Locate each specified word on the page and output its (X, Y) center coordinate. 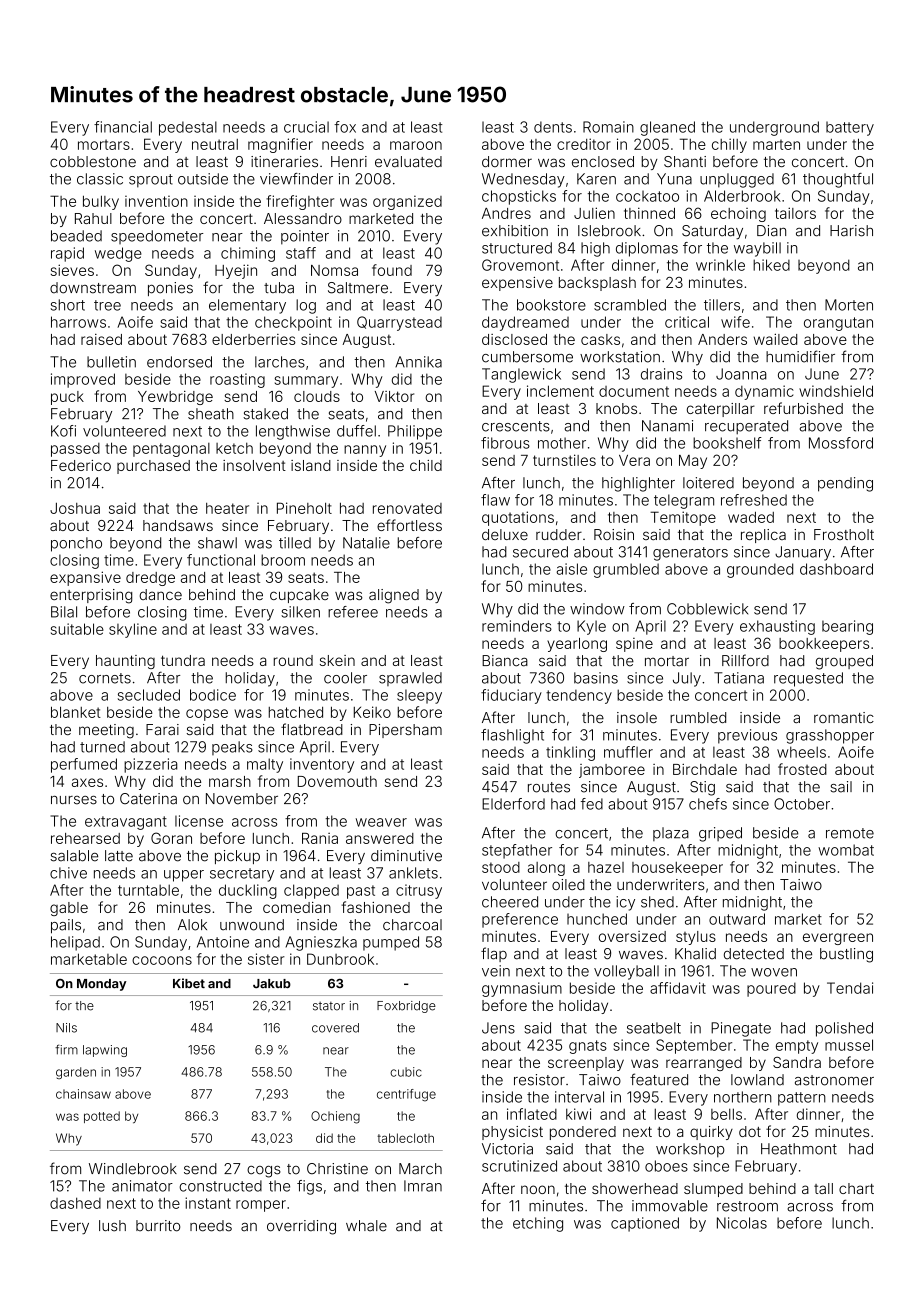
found (392, 270)
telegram (684, 501)
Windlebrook (133, 1169)
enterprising (91, 596)
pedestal (188, 128)
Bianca (505, 661)
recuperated (746, 427)
